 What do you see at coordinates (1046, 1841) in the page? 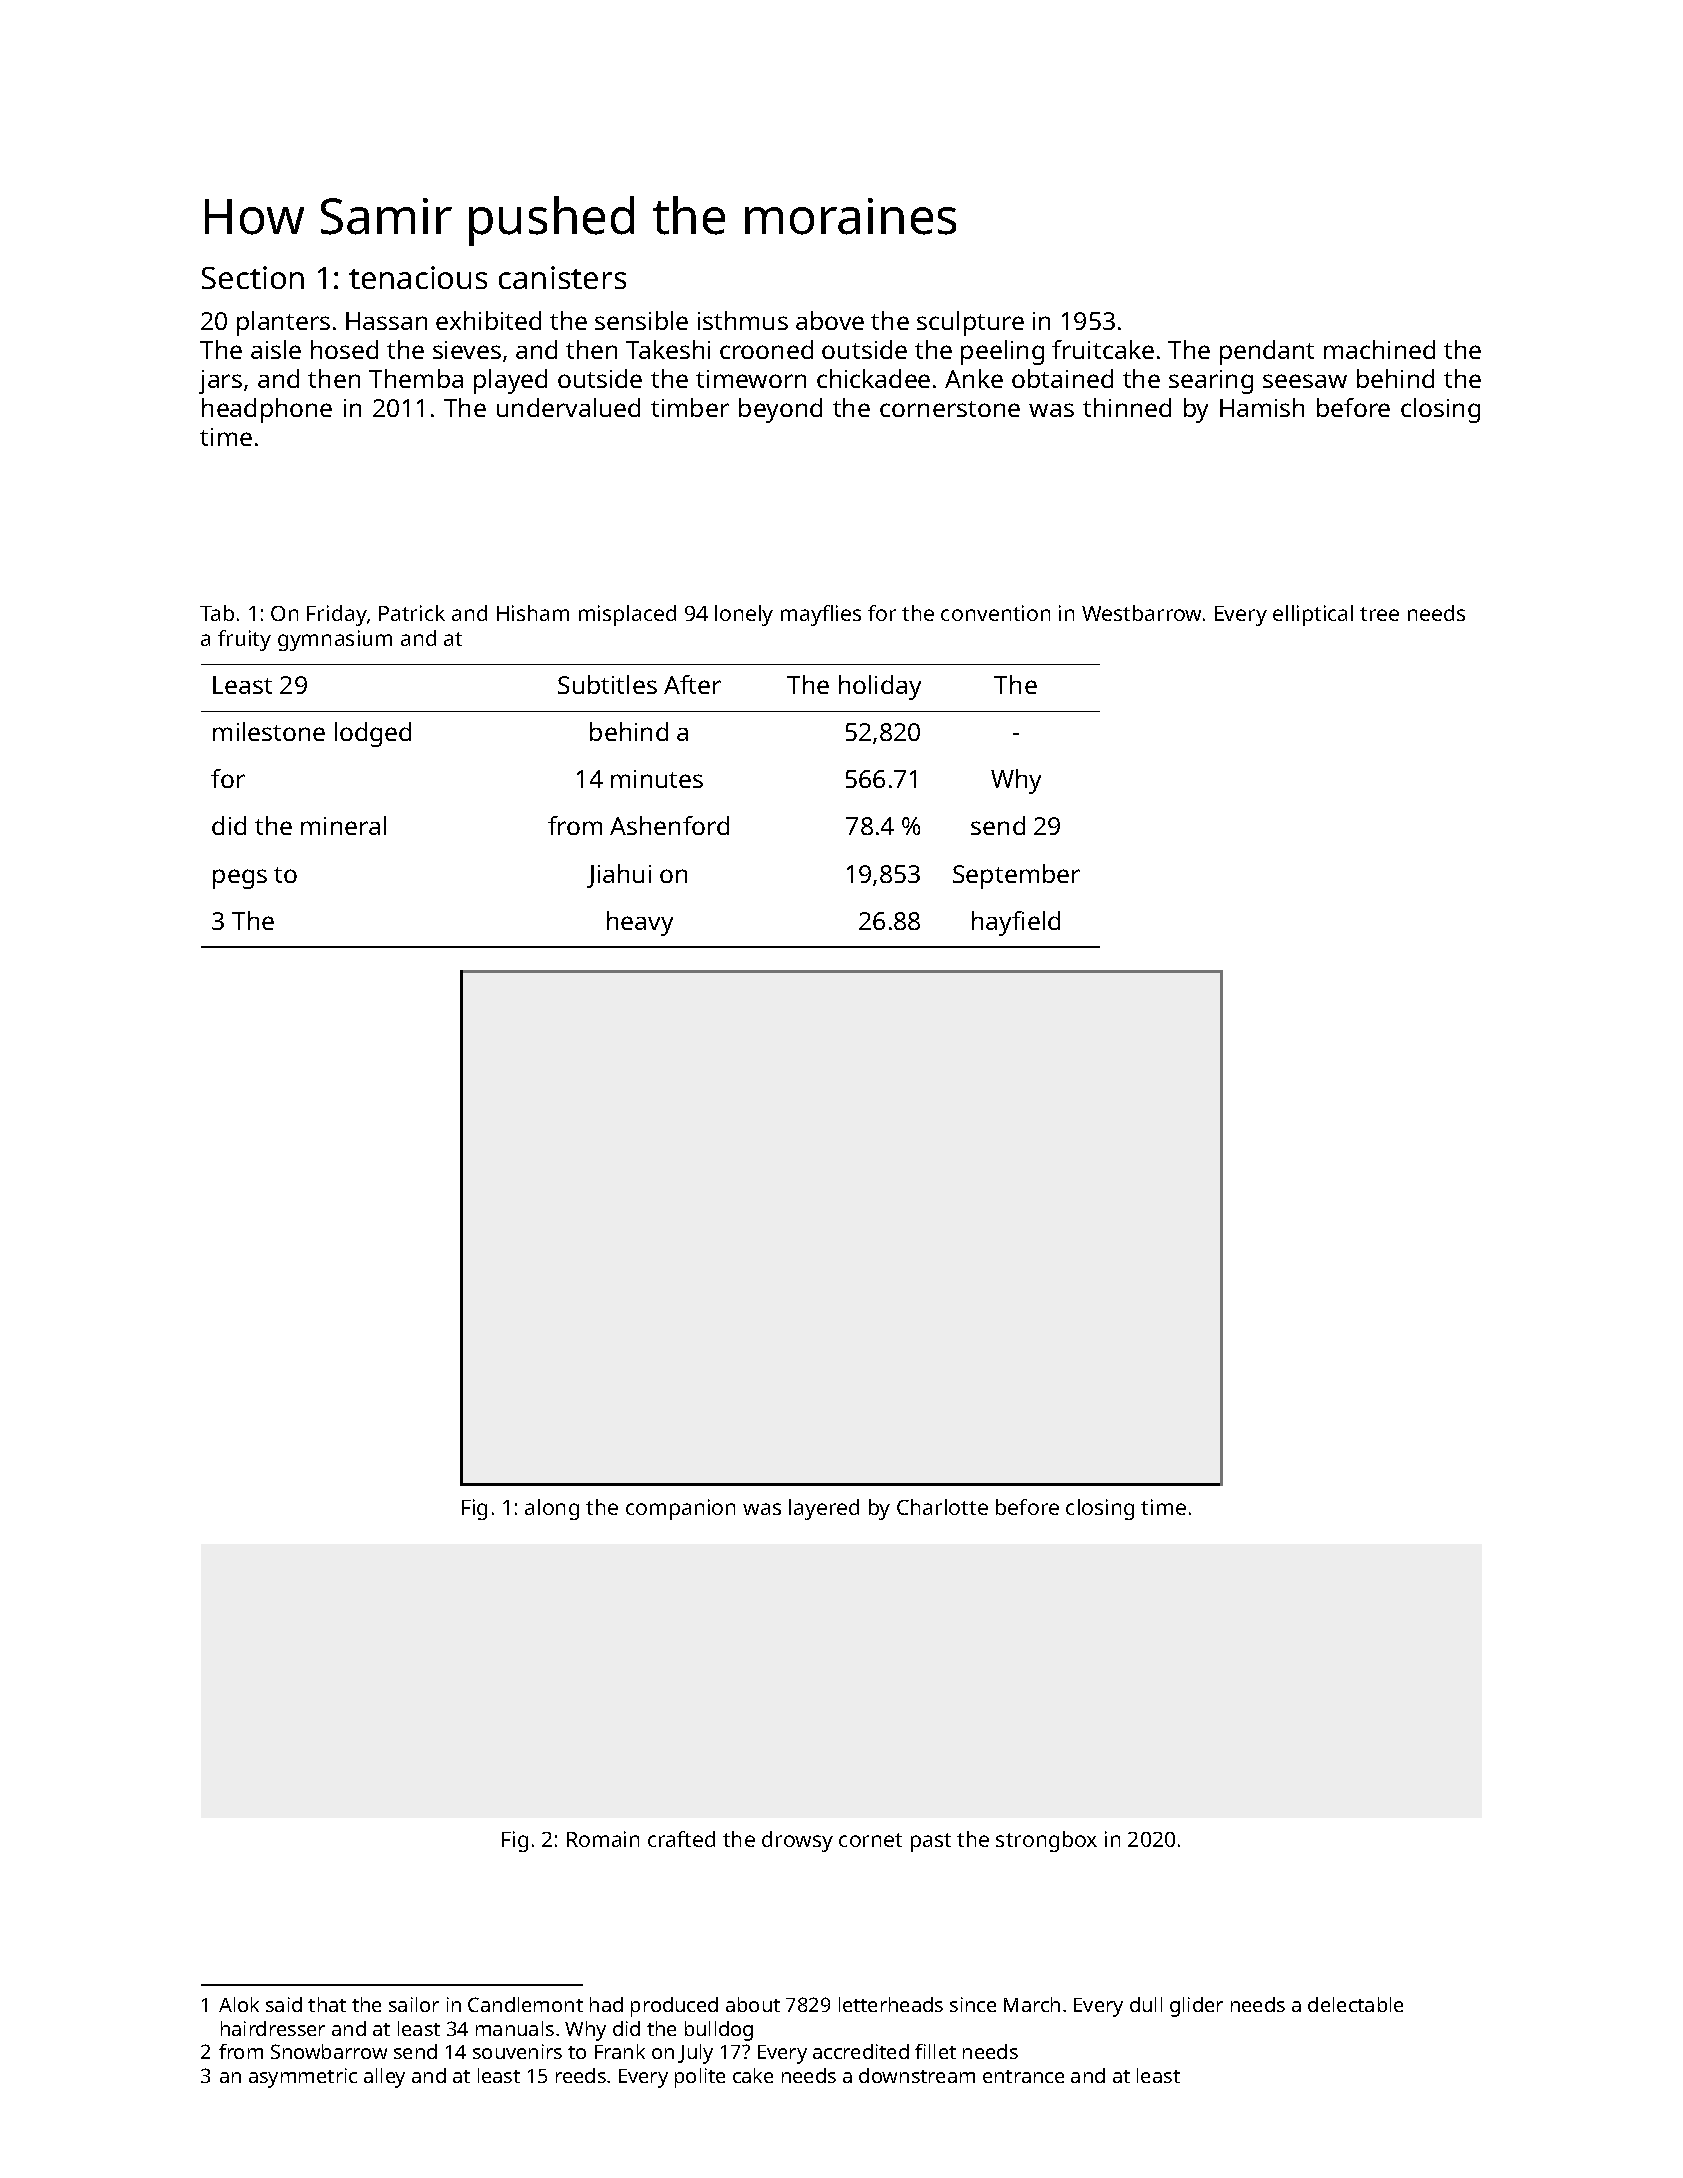
I see `strongbox` at bounding box center [1046, 1841].
